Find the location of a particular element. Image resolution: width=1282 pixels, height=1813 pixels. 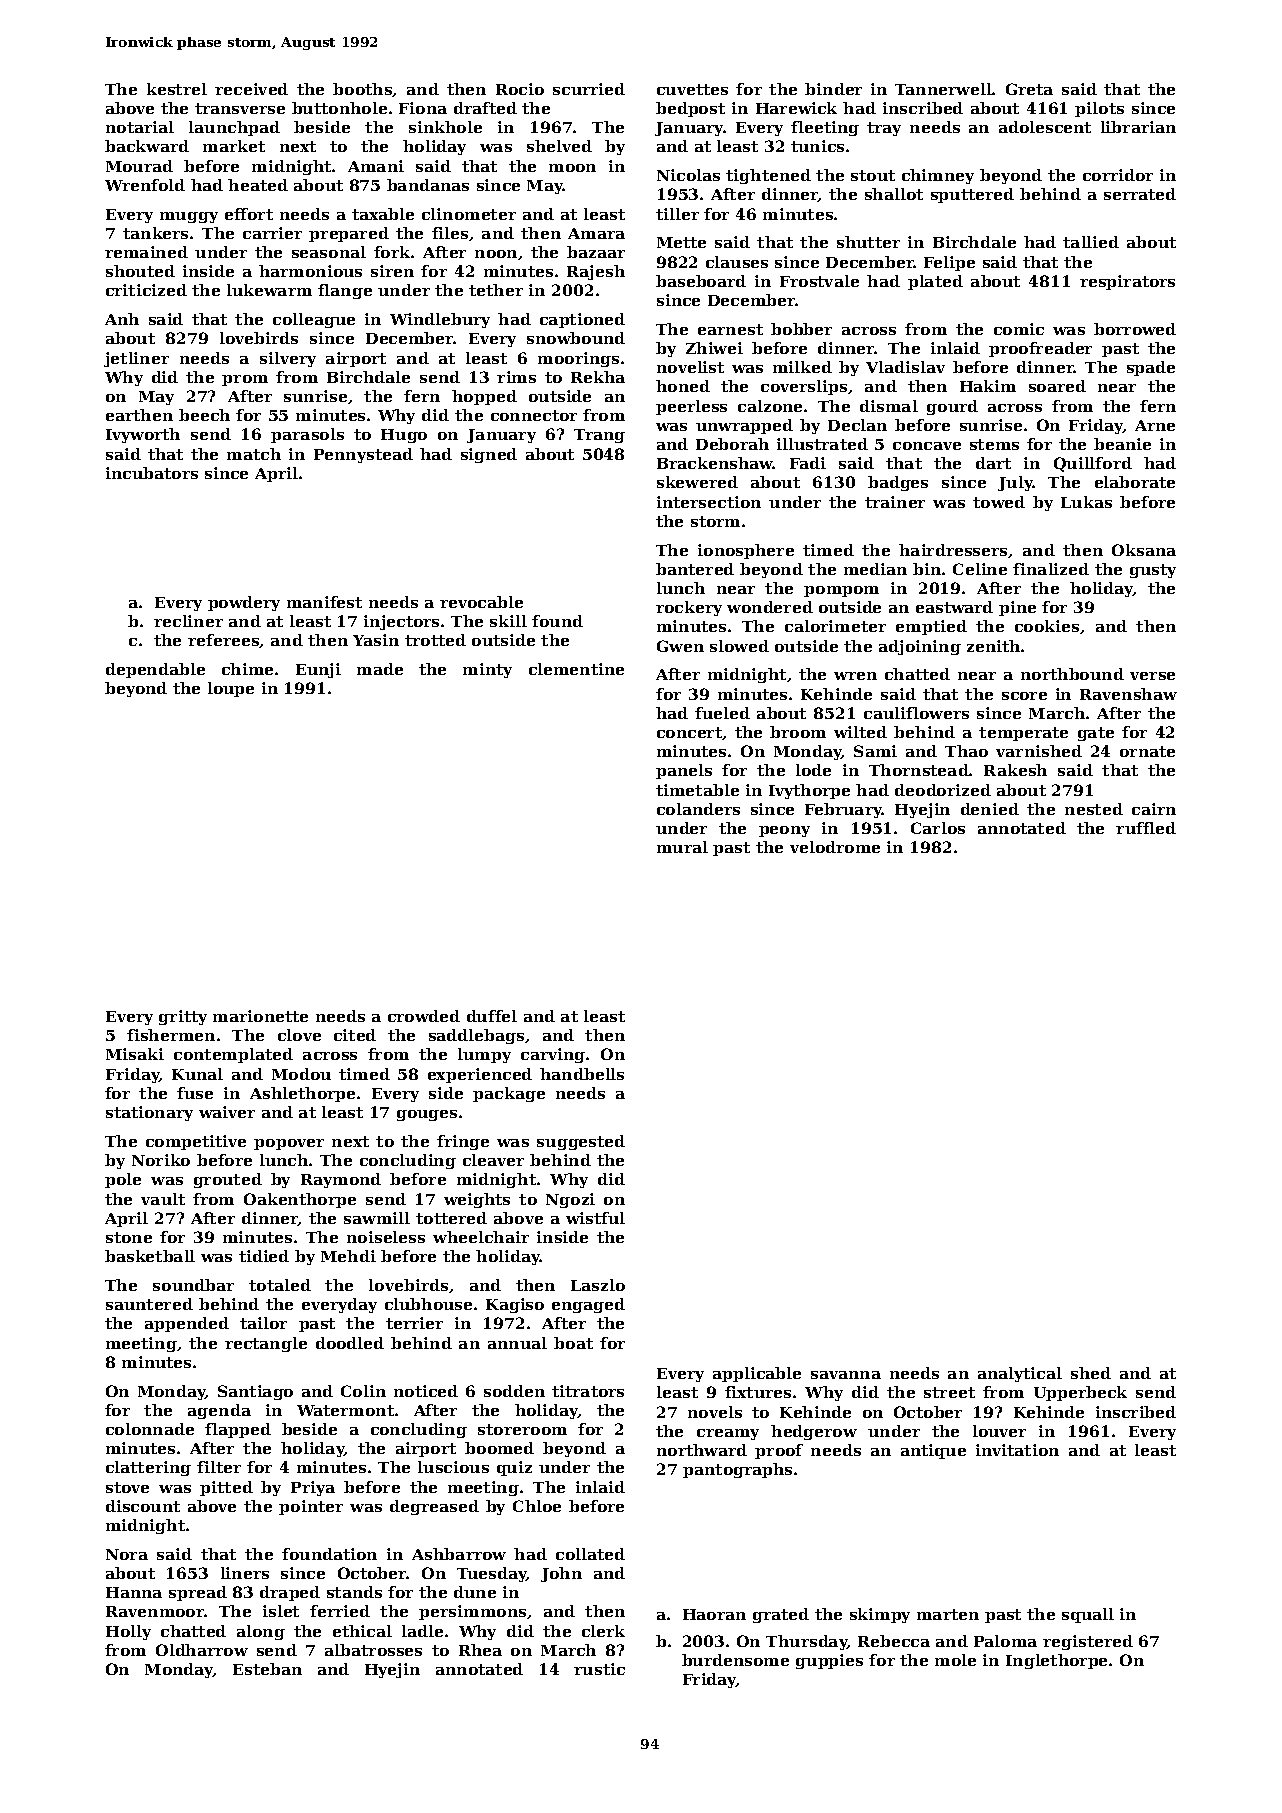

gritty is located at coordinates (183, 1017).
